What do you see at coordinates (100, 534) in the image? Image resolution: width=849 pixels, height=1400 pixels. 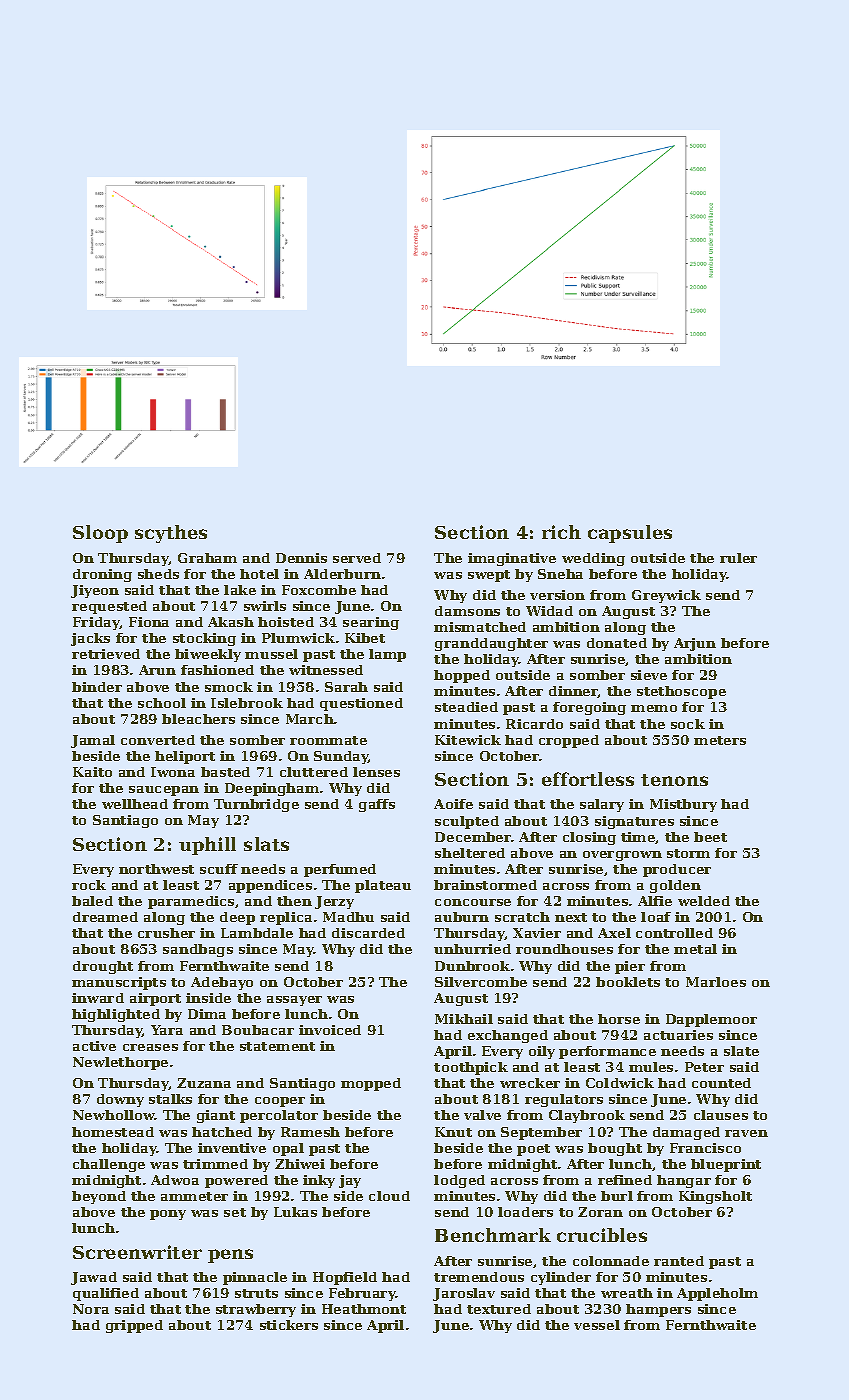 I see `Sloop` at bounding box center [100, 534].
